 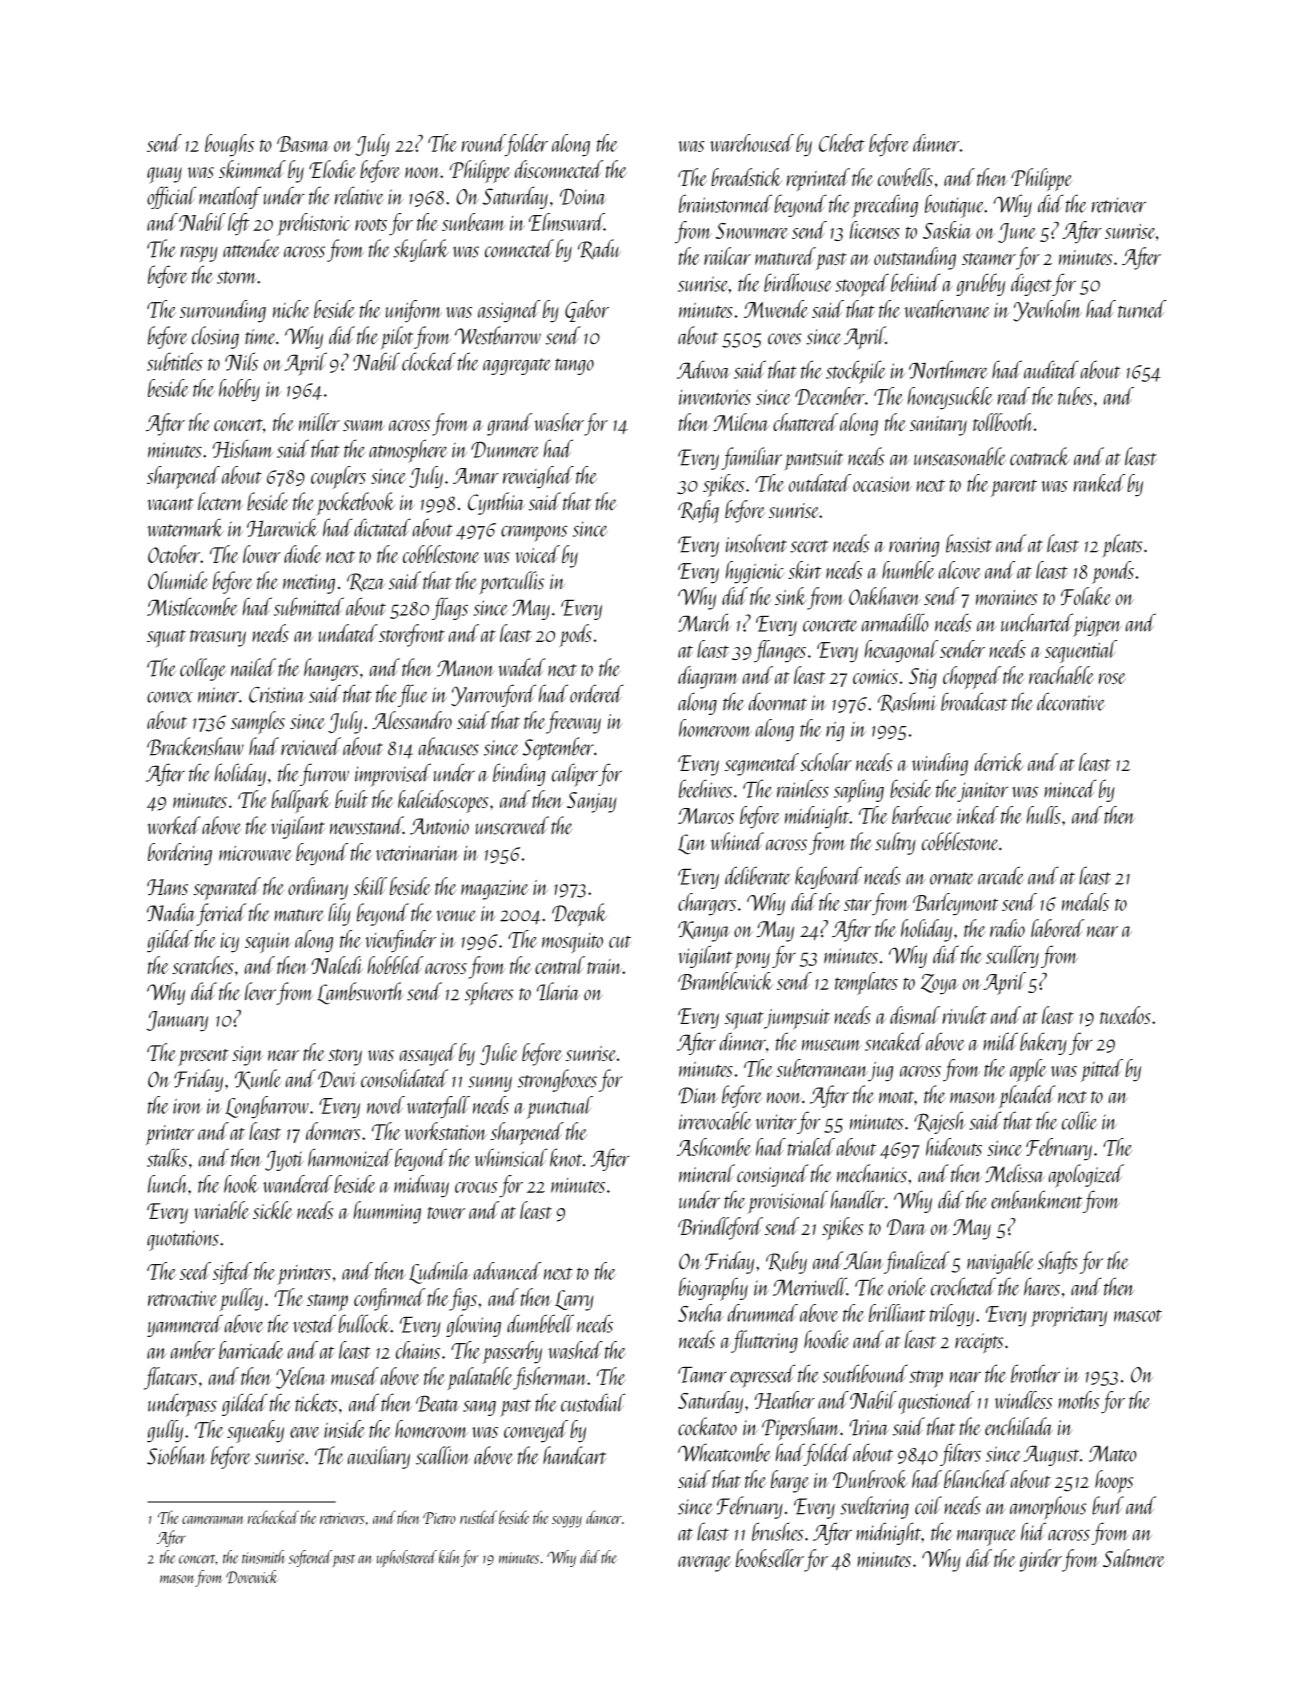 I want to click on moat, so click(x=897, y=1097).
